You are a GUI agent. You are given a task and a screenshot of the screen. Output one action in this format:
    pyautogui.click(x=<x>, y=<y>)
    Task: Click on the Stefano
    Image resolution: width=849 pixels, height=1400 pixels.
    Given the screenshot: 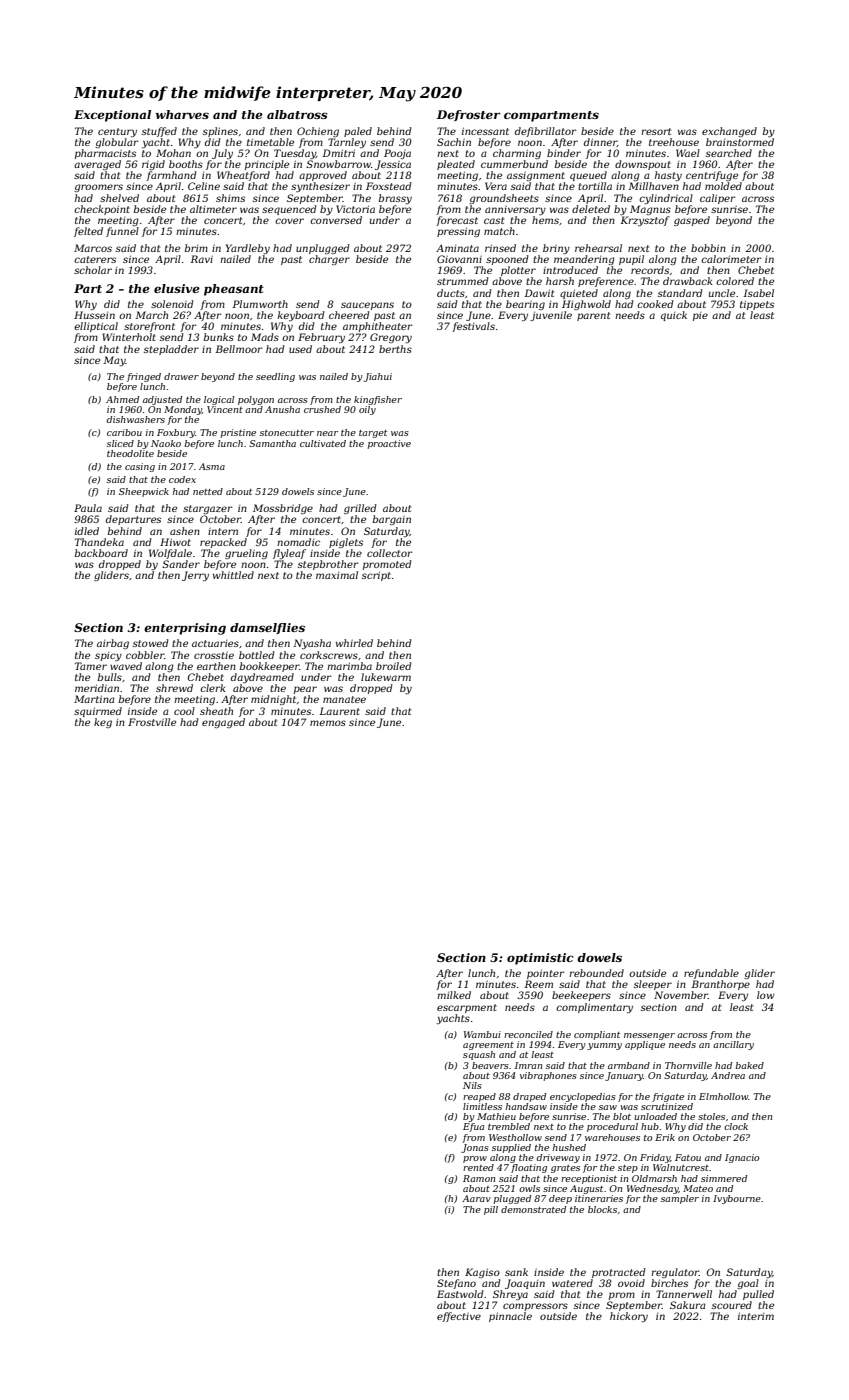 What is the action you would take?
    pyautogui.click(x=456, y=1284)
